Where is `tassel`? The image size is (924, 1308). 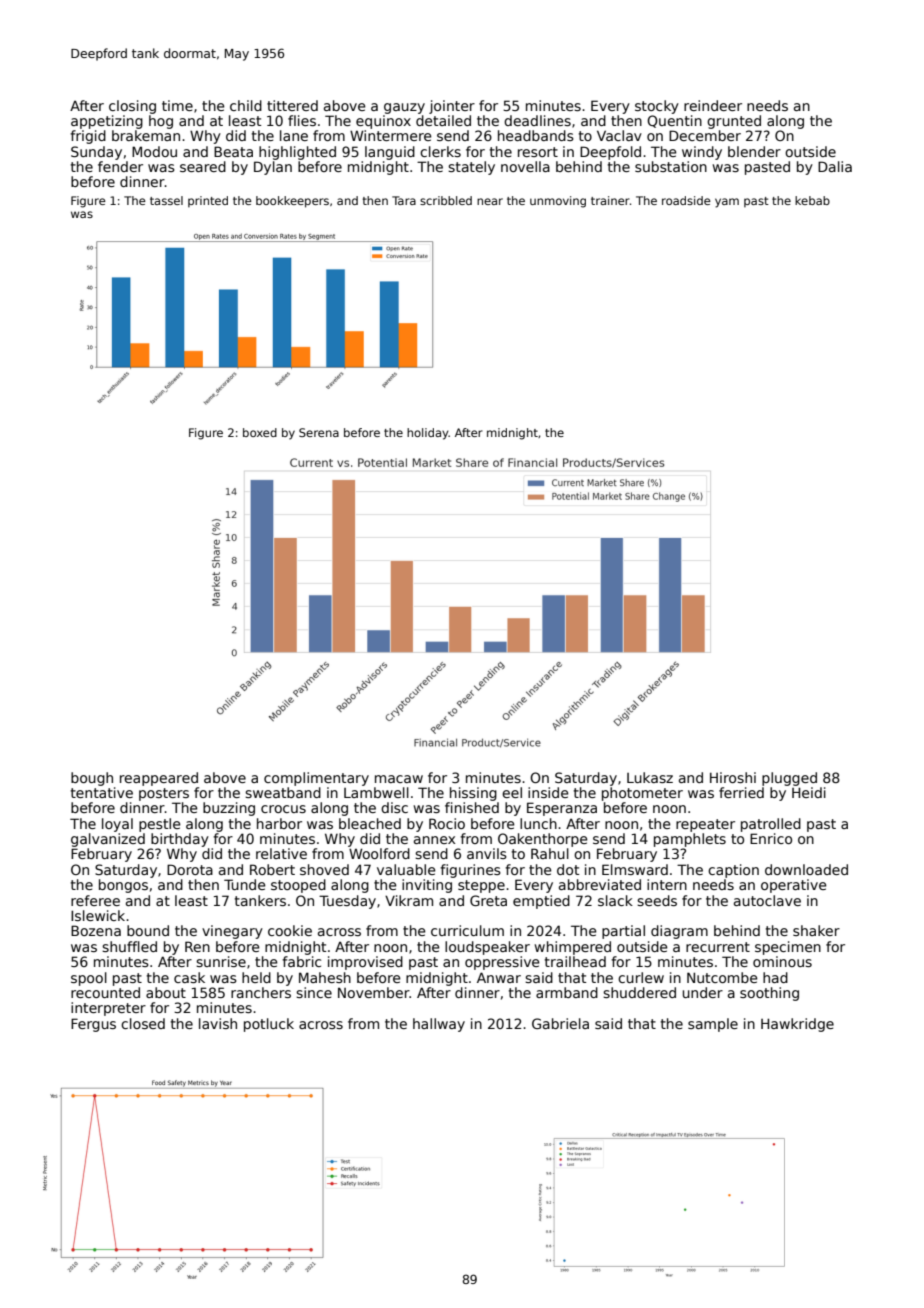
tassel is located at coordinates (166, 200).
